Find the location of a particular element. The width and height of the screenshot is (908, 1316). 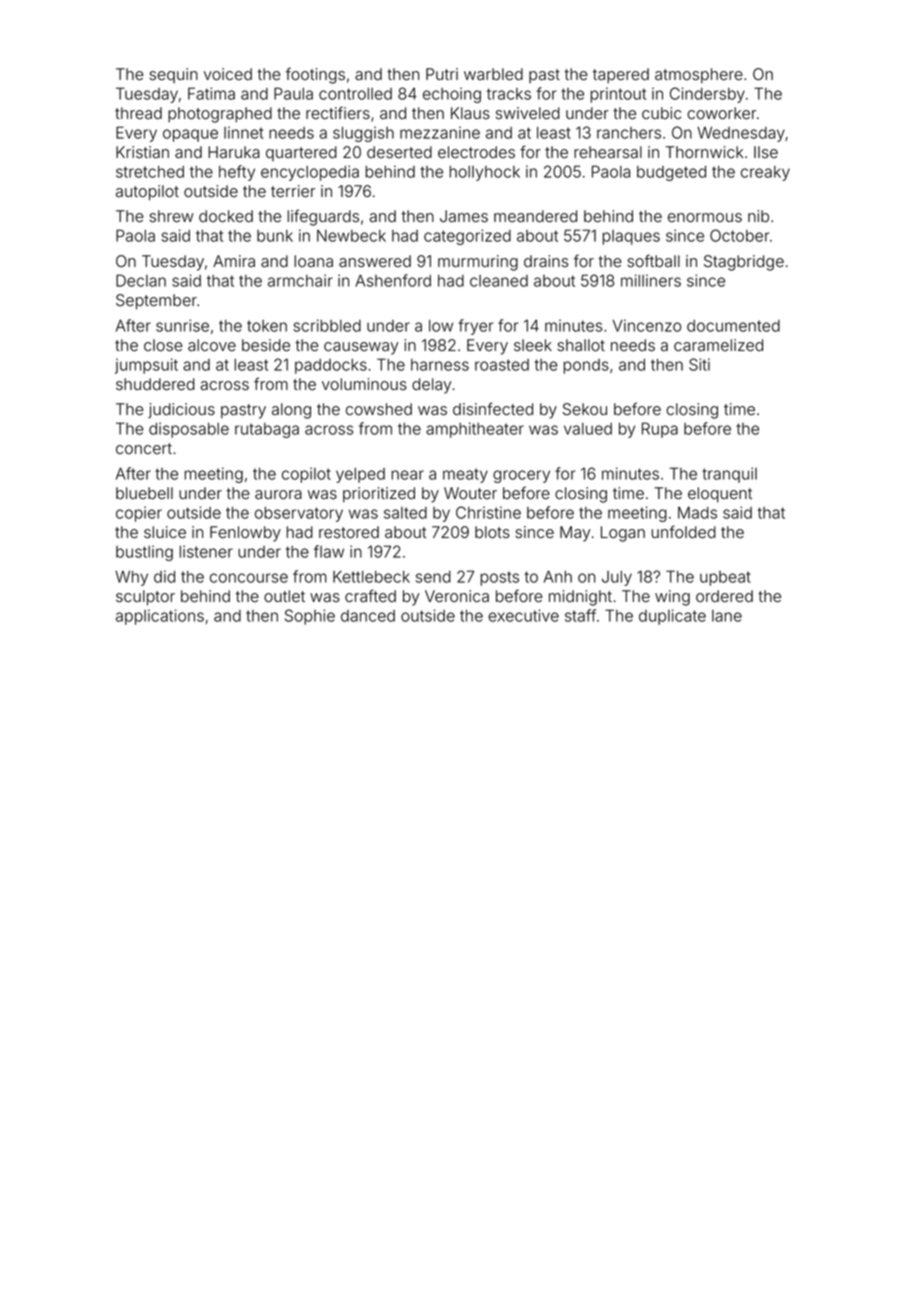

concert is located at coordinates (144, 448).
